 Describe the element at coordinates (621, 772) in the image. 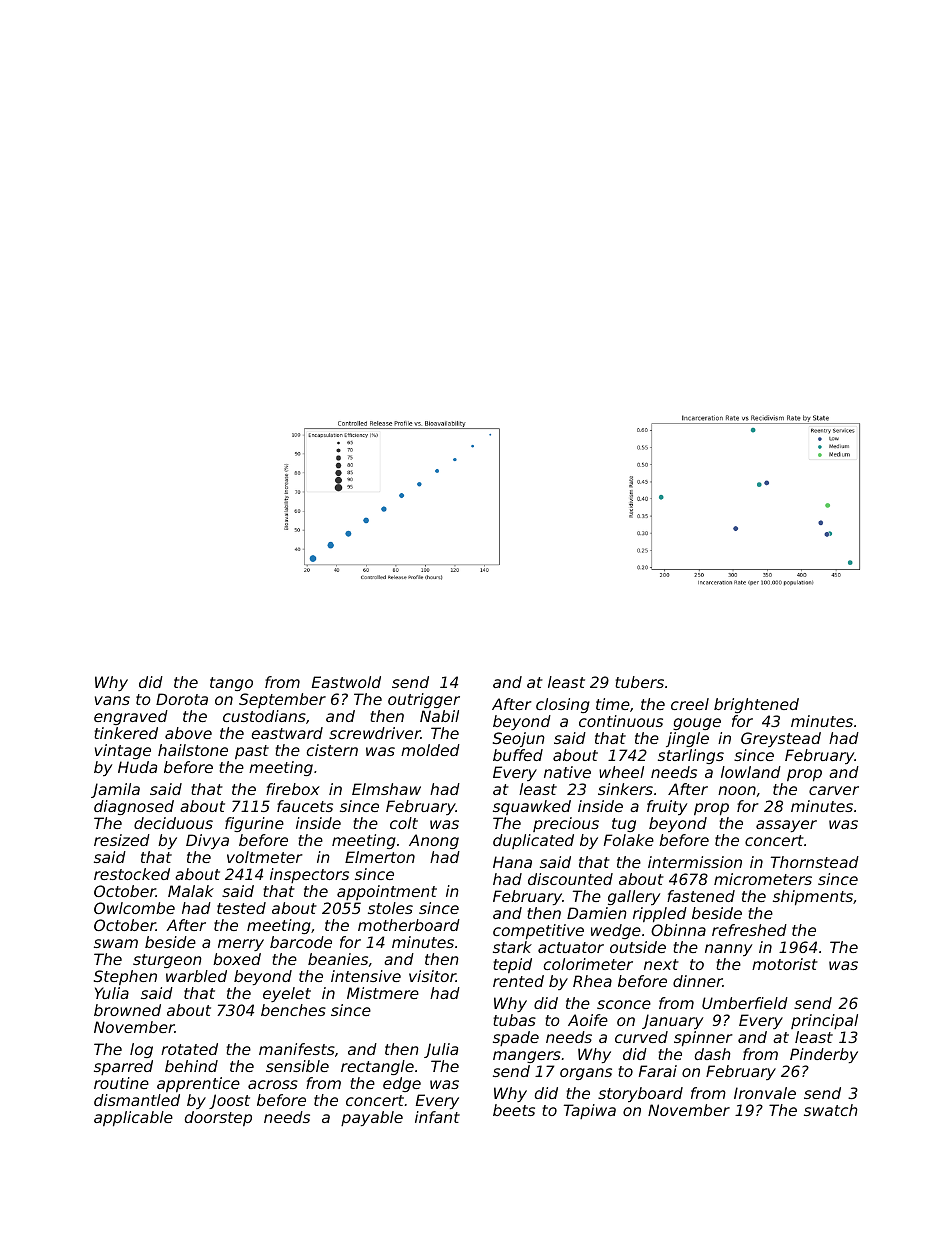

I see `wheel` at that location.
